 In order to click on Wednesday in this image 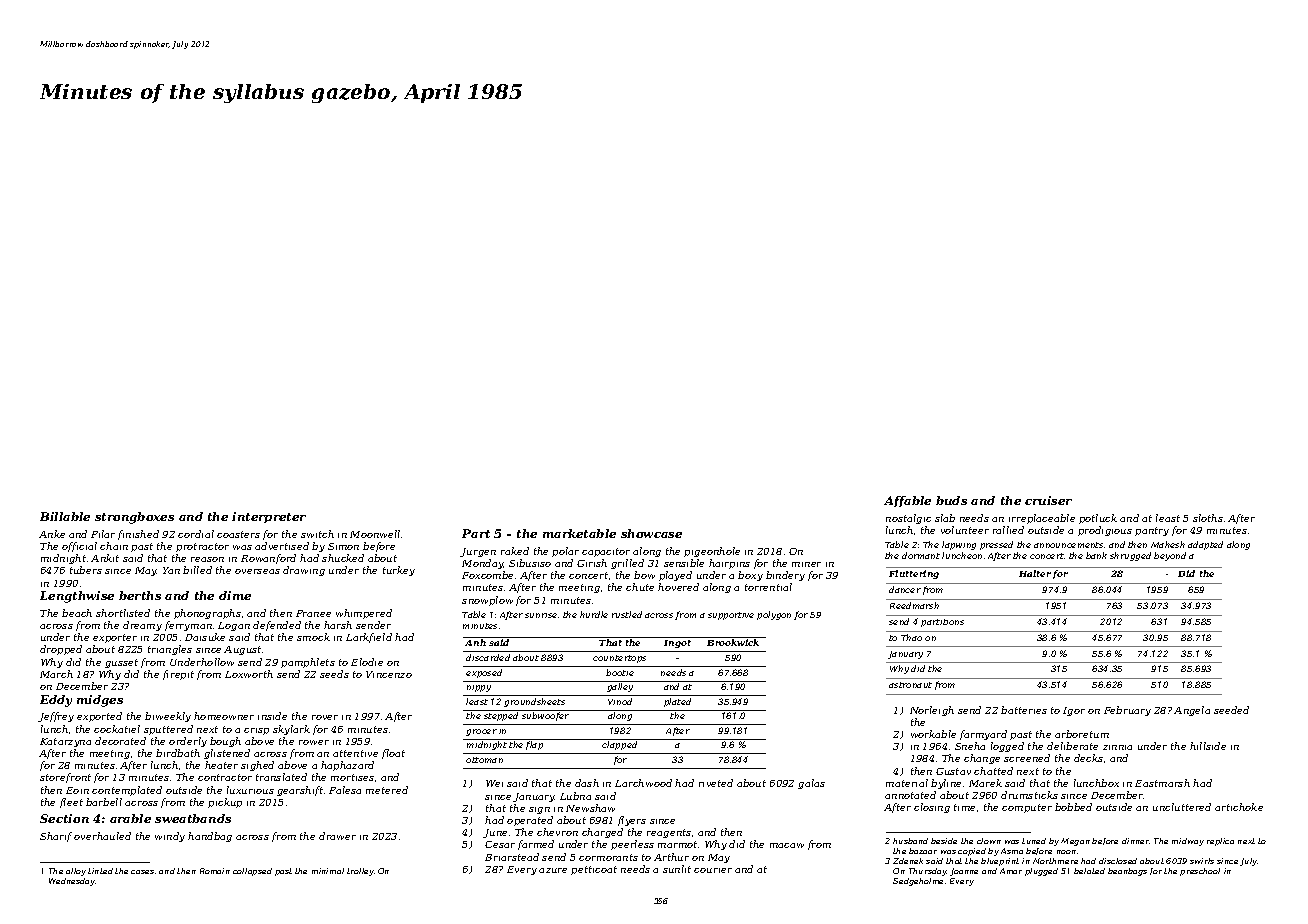, I will do `click(72, 882)`.
